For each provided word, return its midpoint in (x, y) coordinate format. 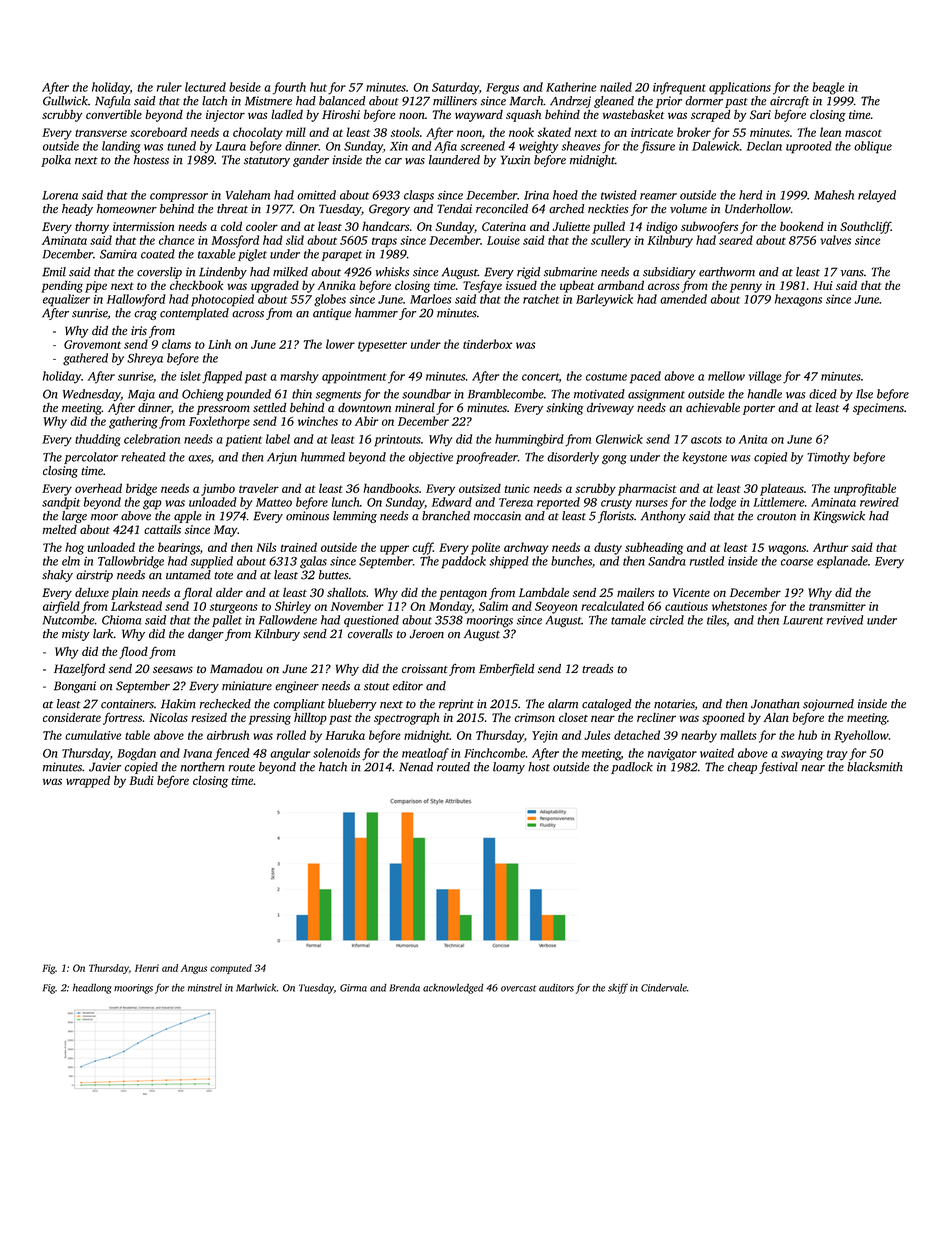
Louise (503, 240)
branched (446, 516)
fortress (122, 718)
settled (269, 407)
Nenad (416, 767)
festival (778, 768)
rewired (879, 502)
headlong (92, 988)
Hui (823, 285)
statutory (267, 162)
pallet (227, 621)
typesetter (382, 346)
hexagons (798, 300)
